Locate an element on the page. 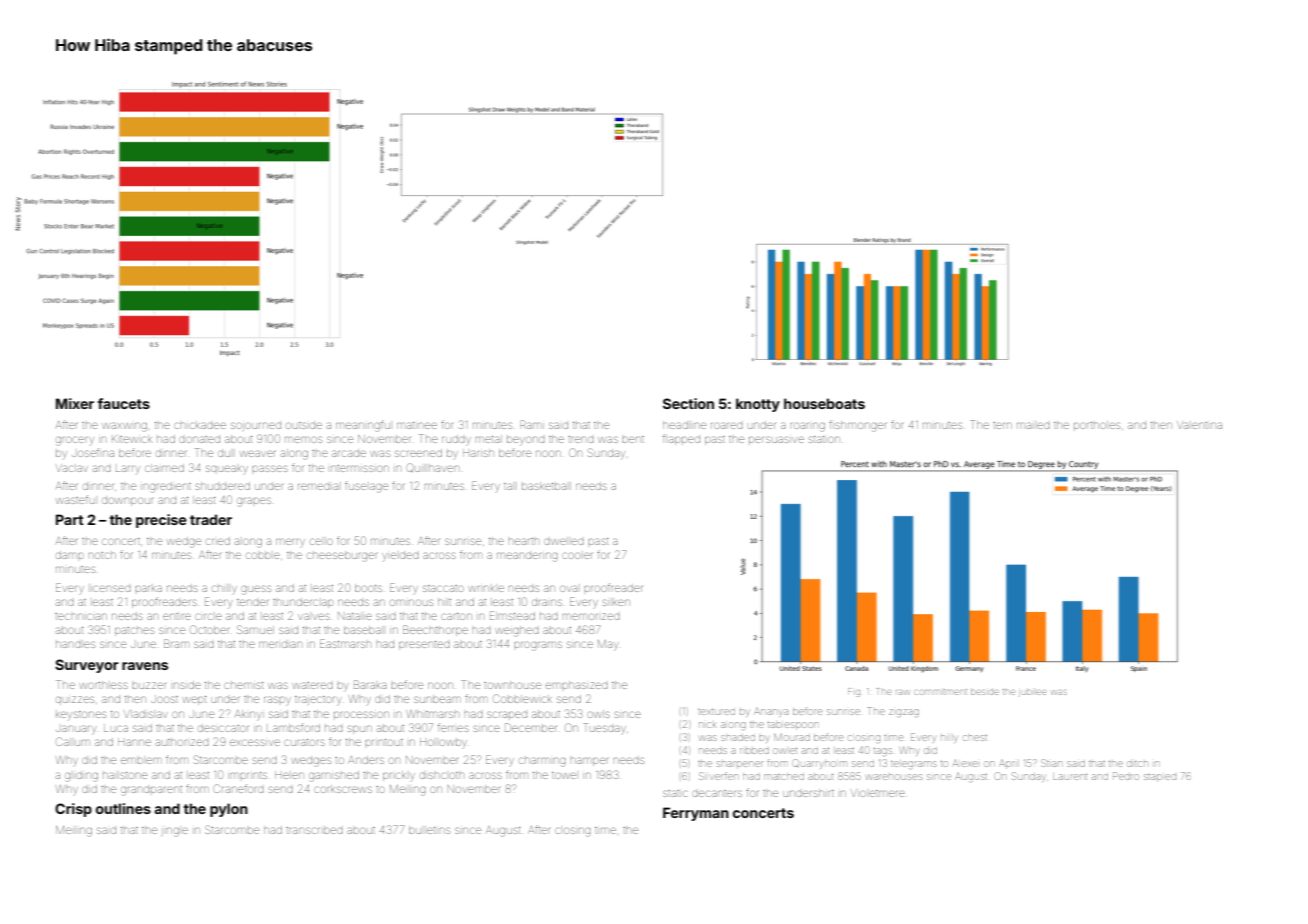  memorized is located at coordinates (591, 616).
